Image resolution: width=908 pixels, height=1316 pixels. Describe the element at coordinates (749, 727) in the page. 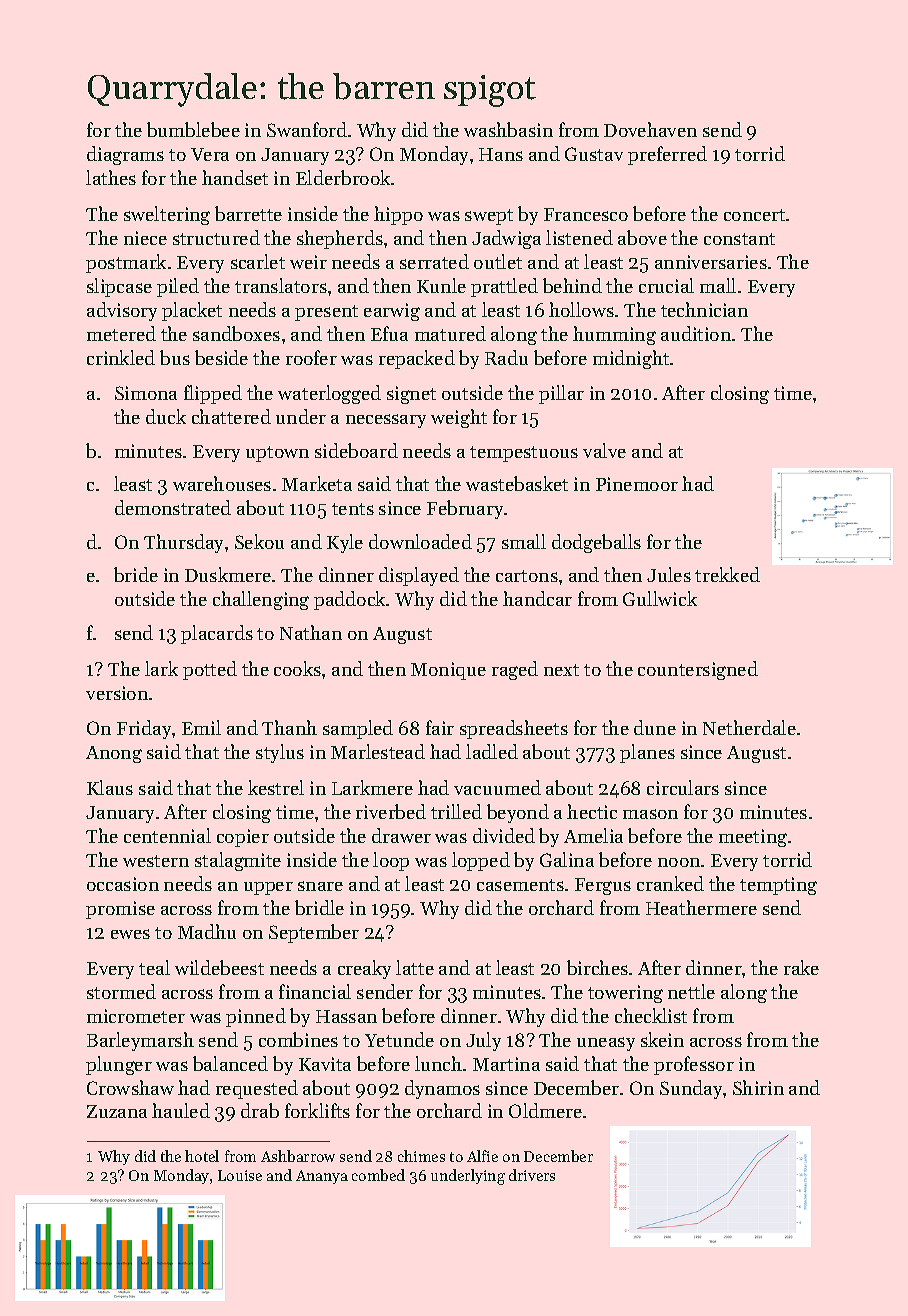

I see `Netherdale` at that location.
